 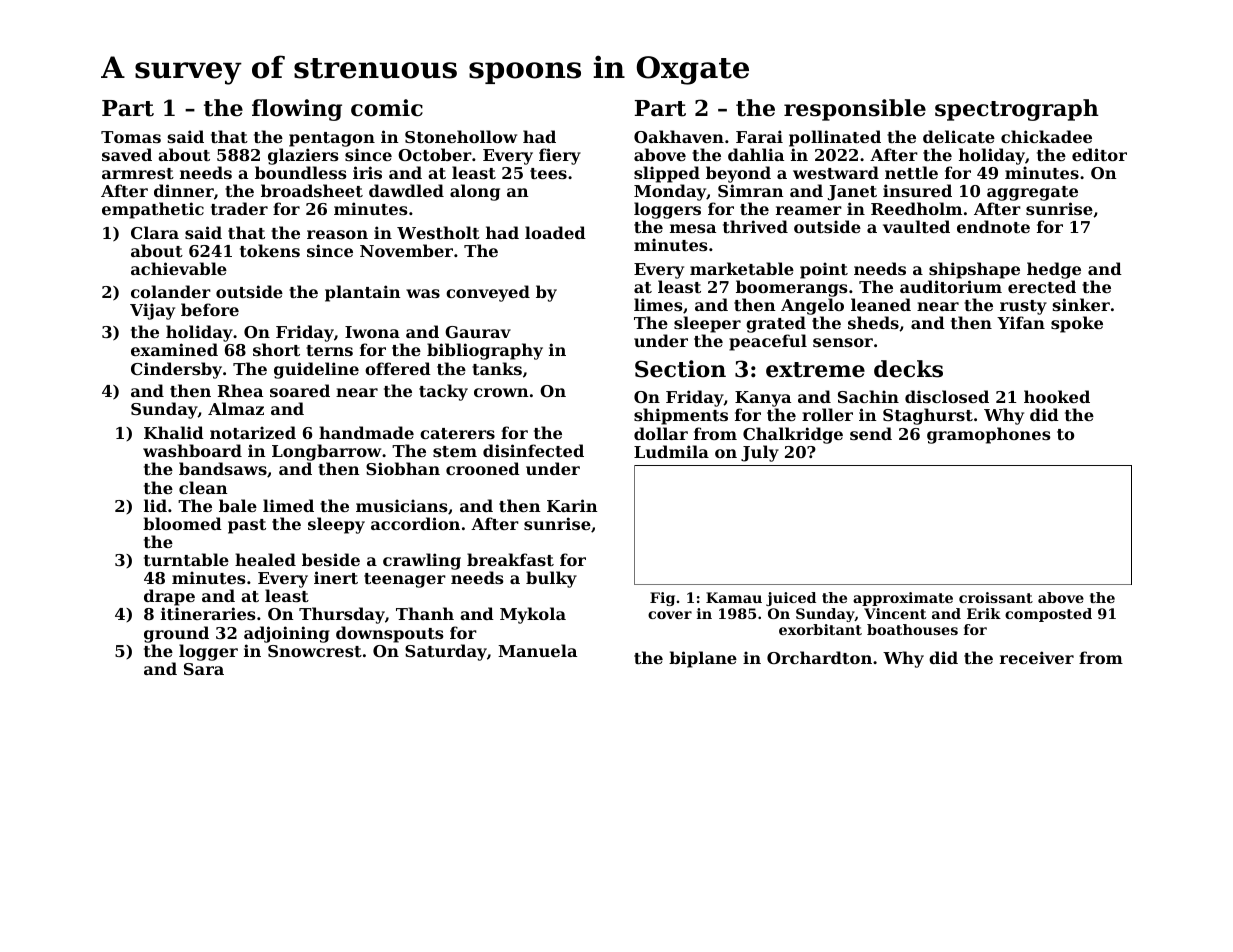 What do you see at coordinates (903, 599) in the image?
I see `approximate` at bounding box center [903, 599].
